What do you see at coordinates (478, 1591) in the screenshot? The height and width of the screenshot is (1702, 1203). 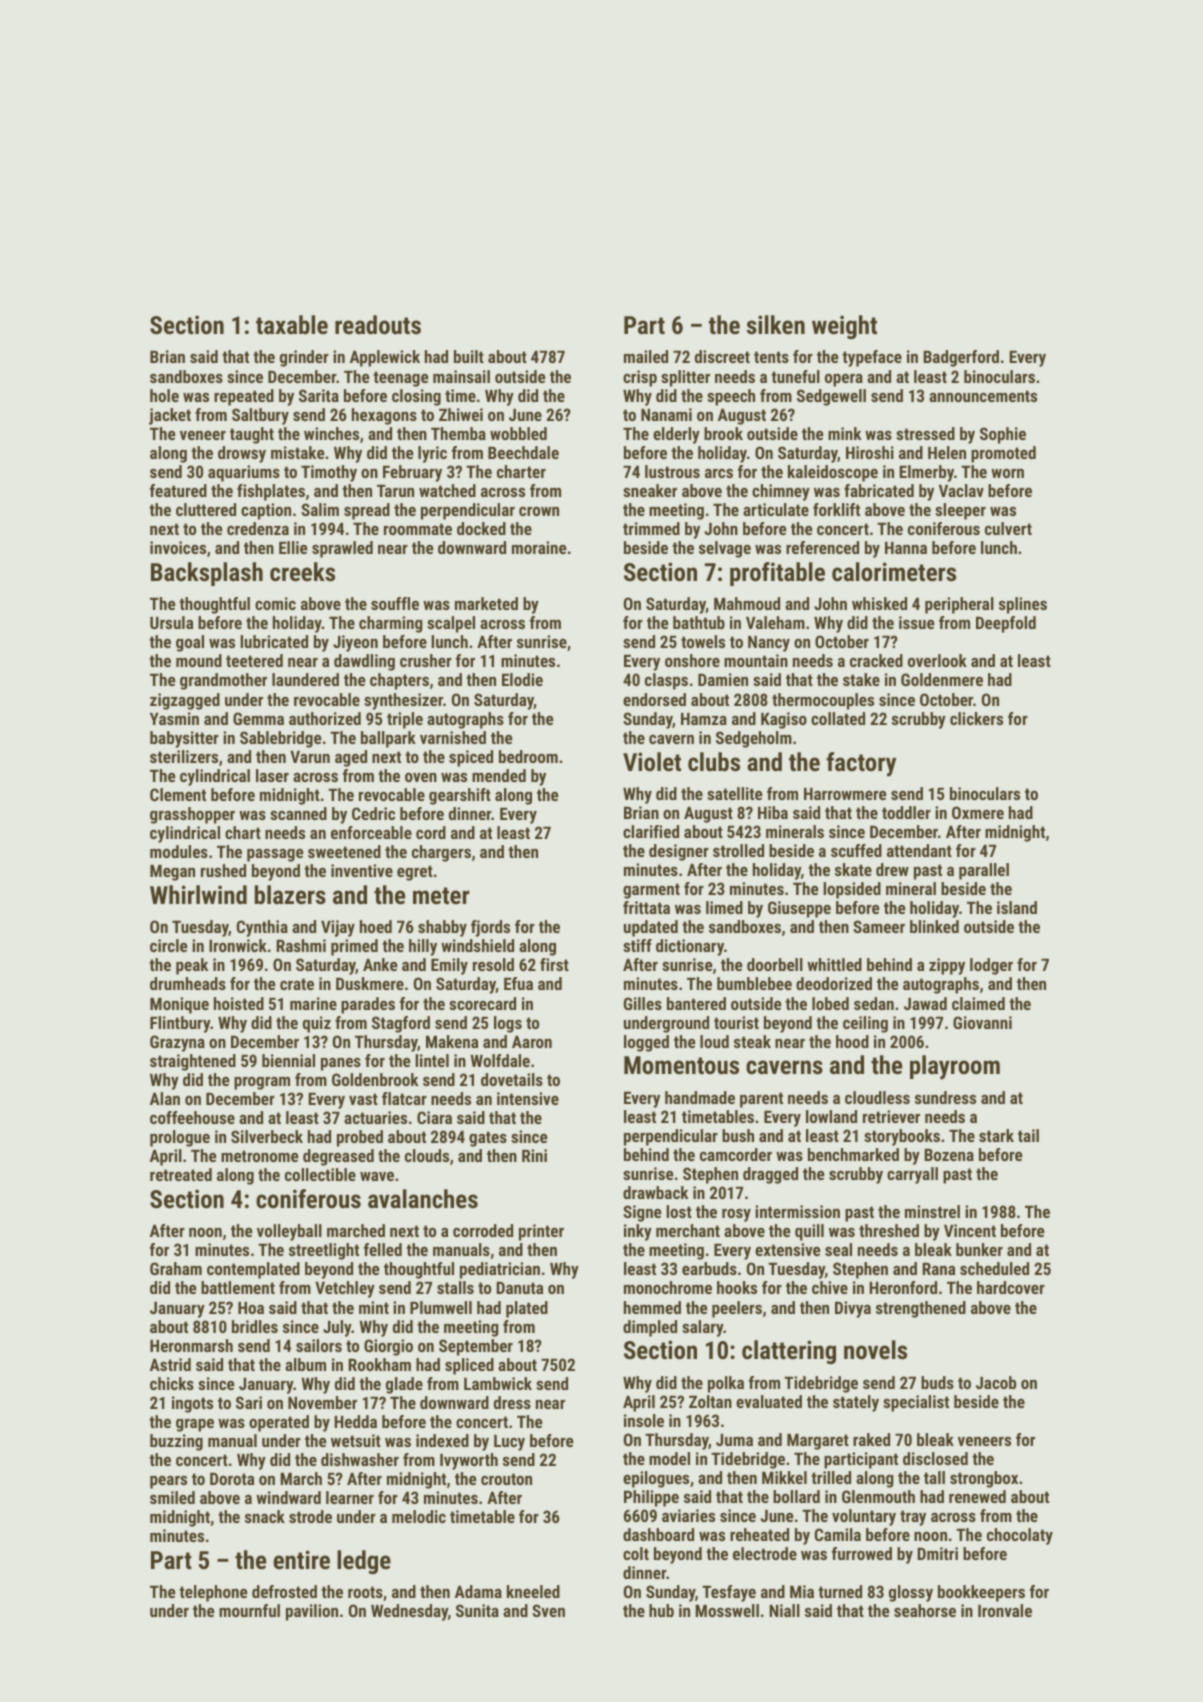 I see `Adama` at bounding box center [478, 1591].
